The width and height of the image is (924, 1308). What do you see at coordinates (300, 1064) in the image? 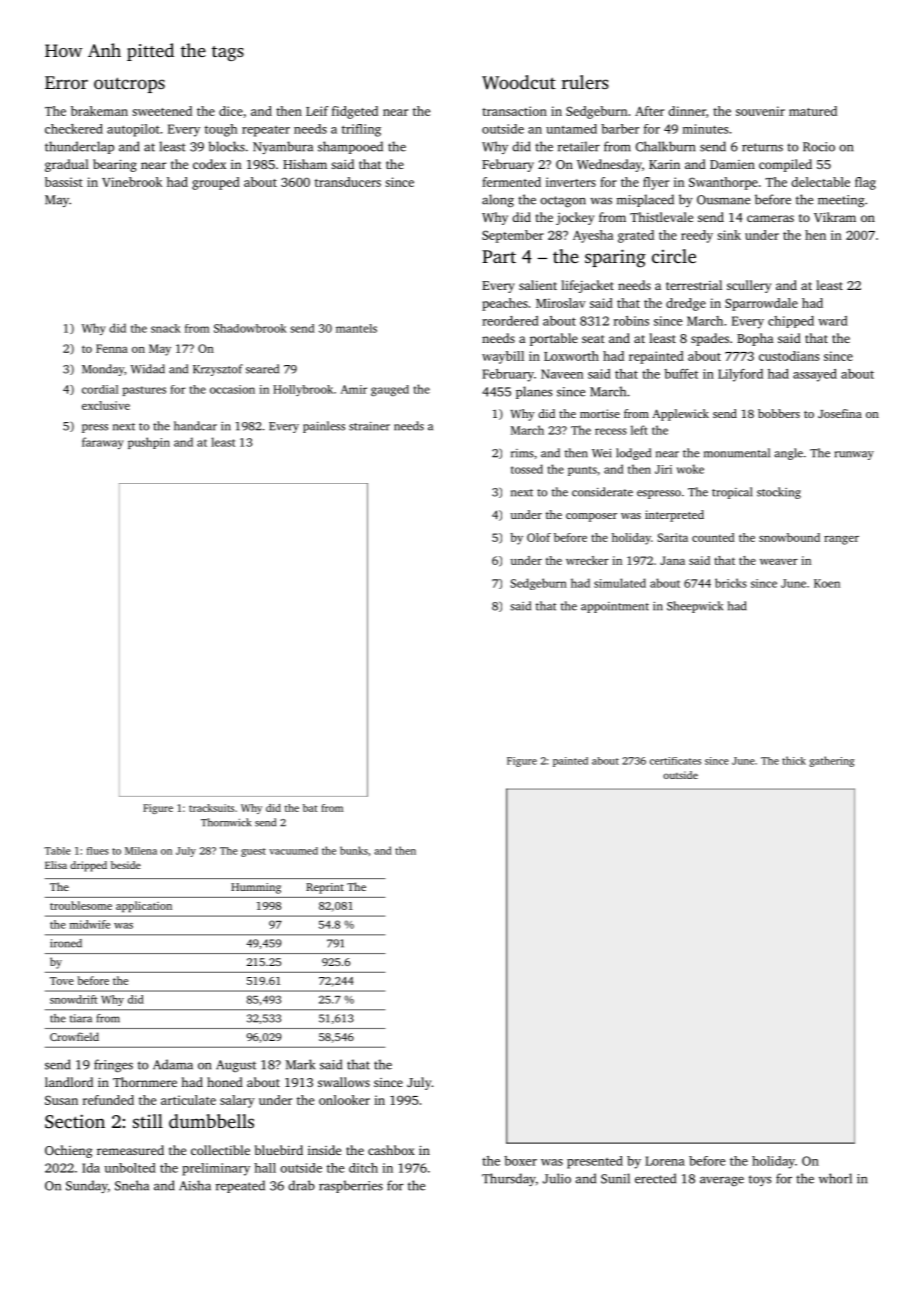
I see `Mark` at bounding box center [300, 1064].
